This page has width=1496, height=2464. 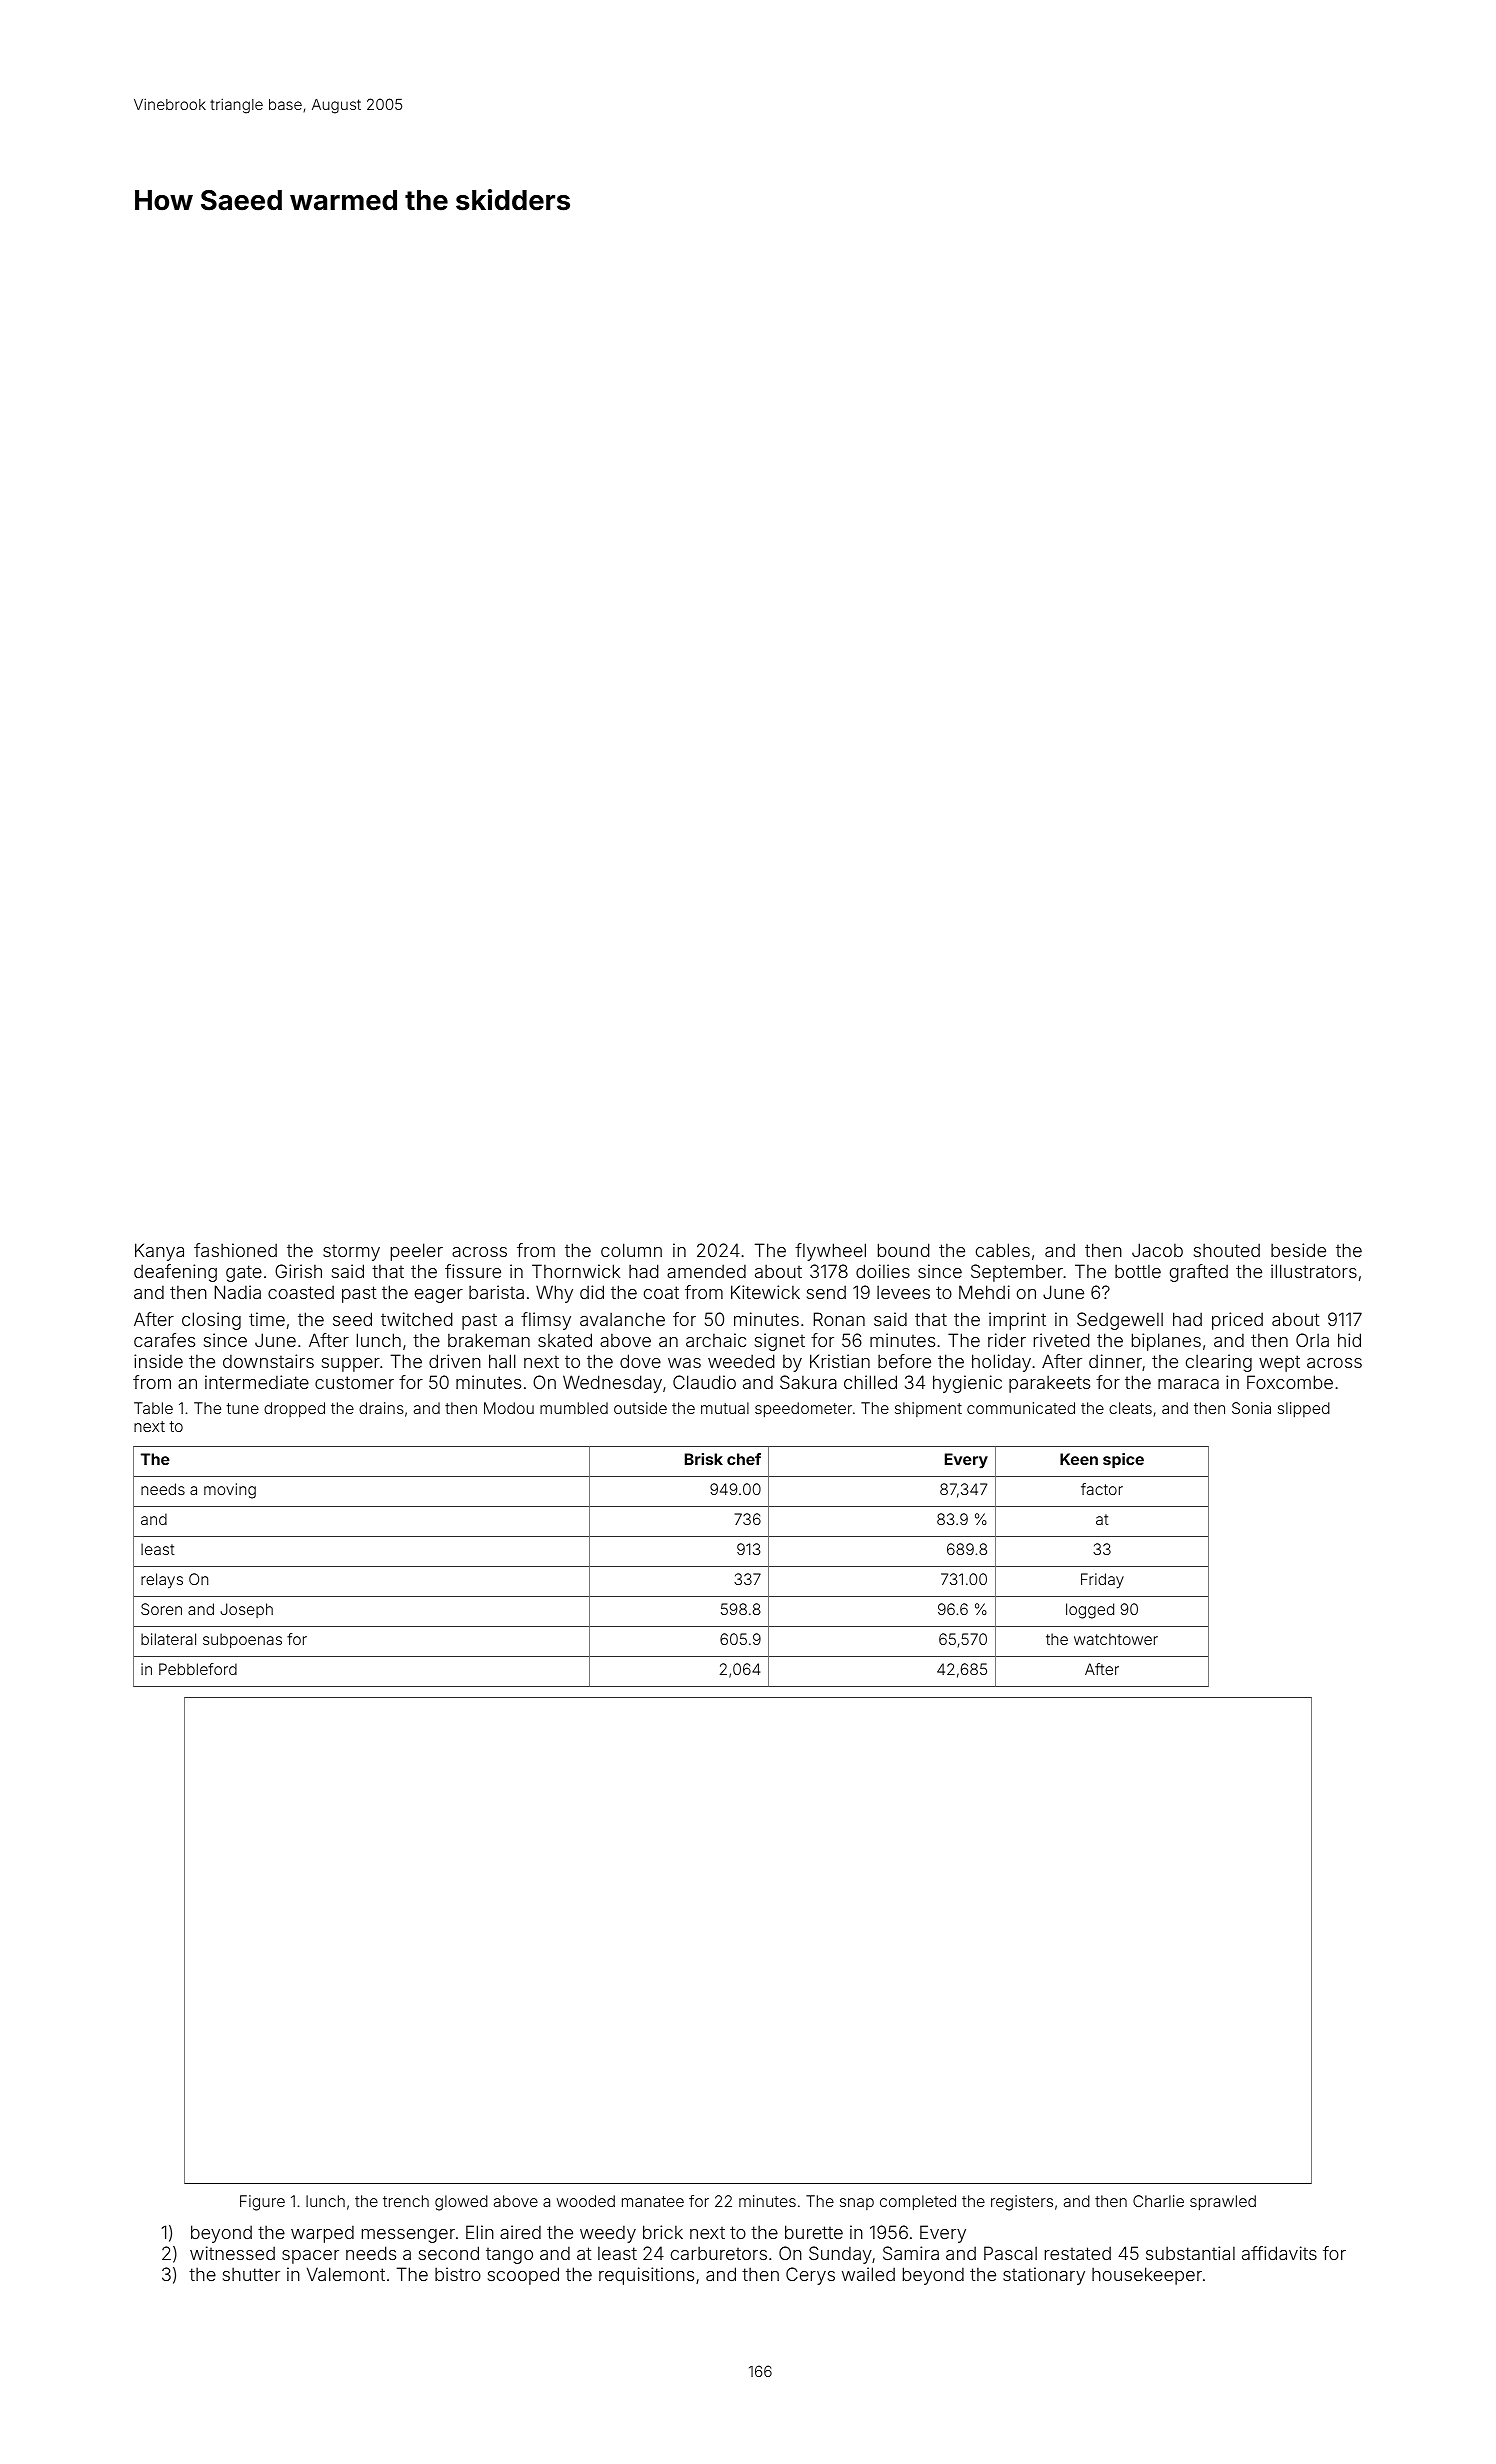 What do you see at coordinates (1223, 2202) in the page?
I see `sprawled` at bounding box center [1223, 2202].
